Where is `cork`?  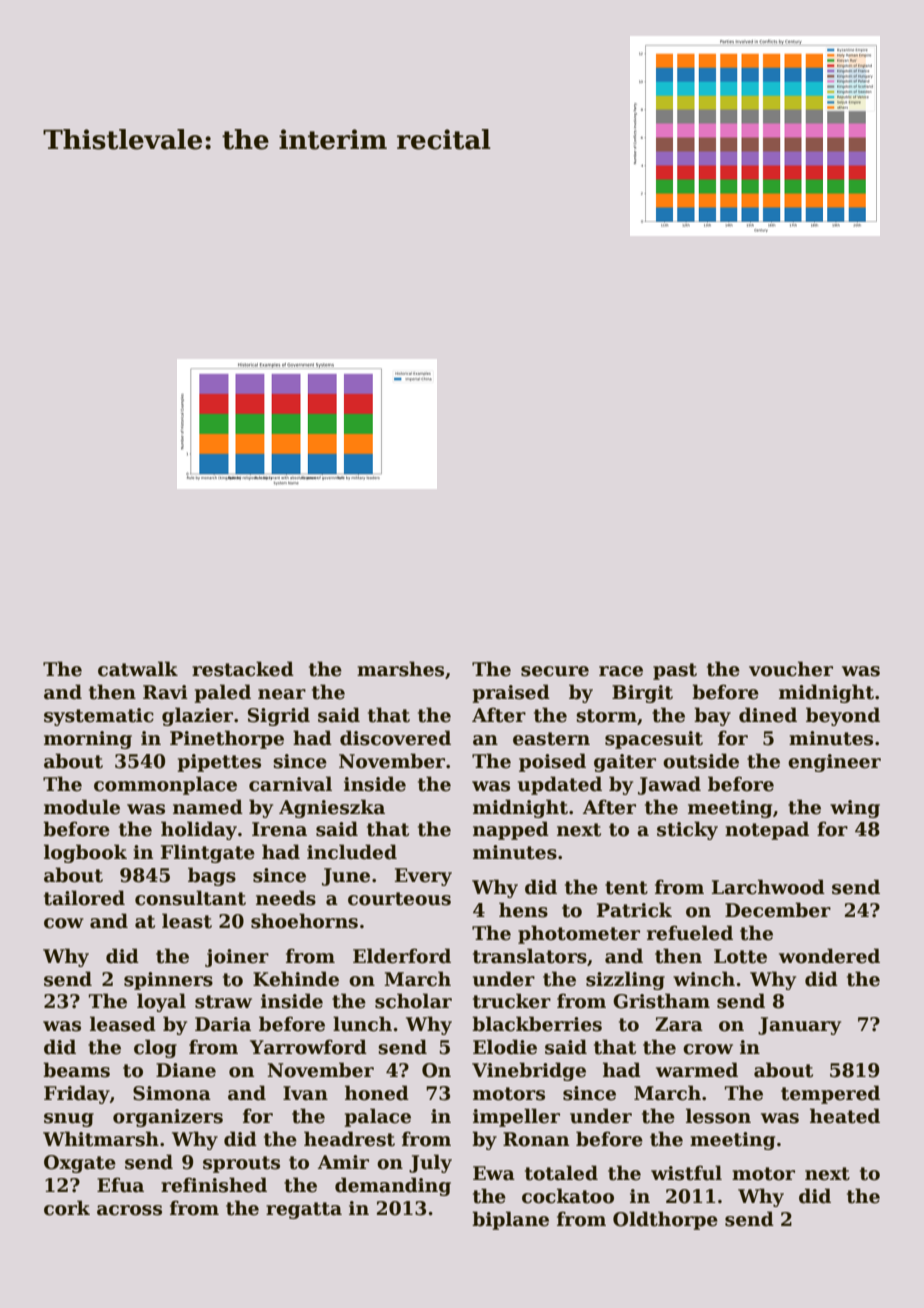
cork is located at coordinates (67, 1208).
